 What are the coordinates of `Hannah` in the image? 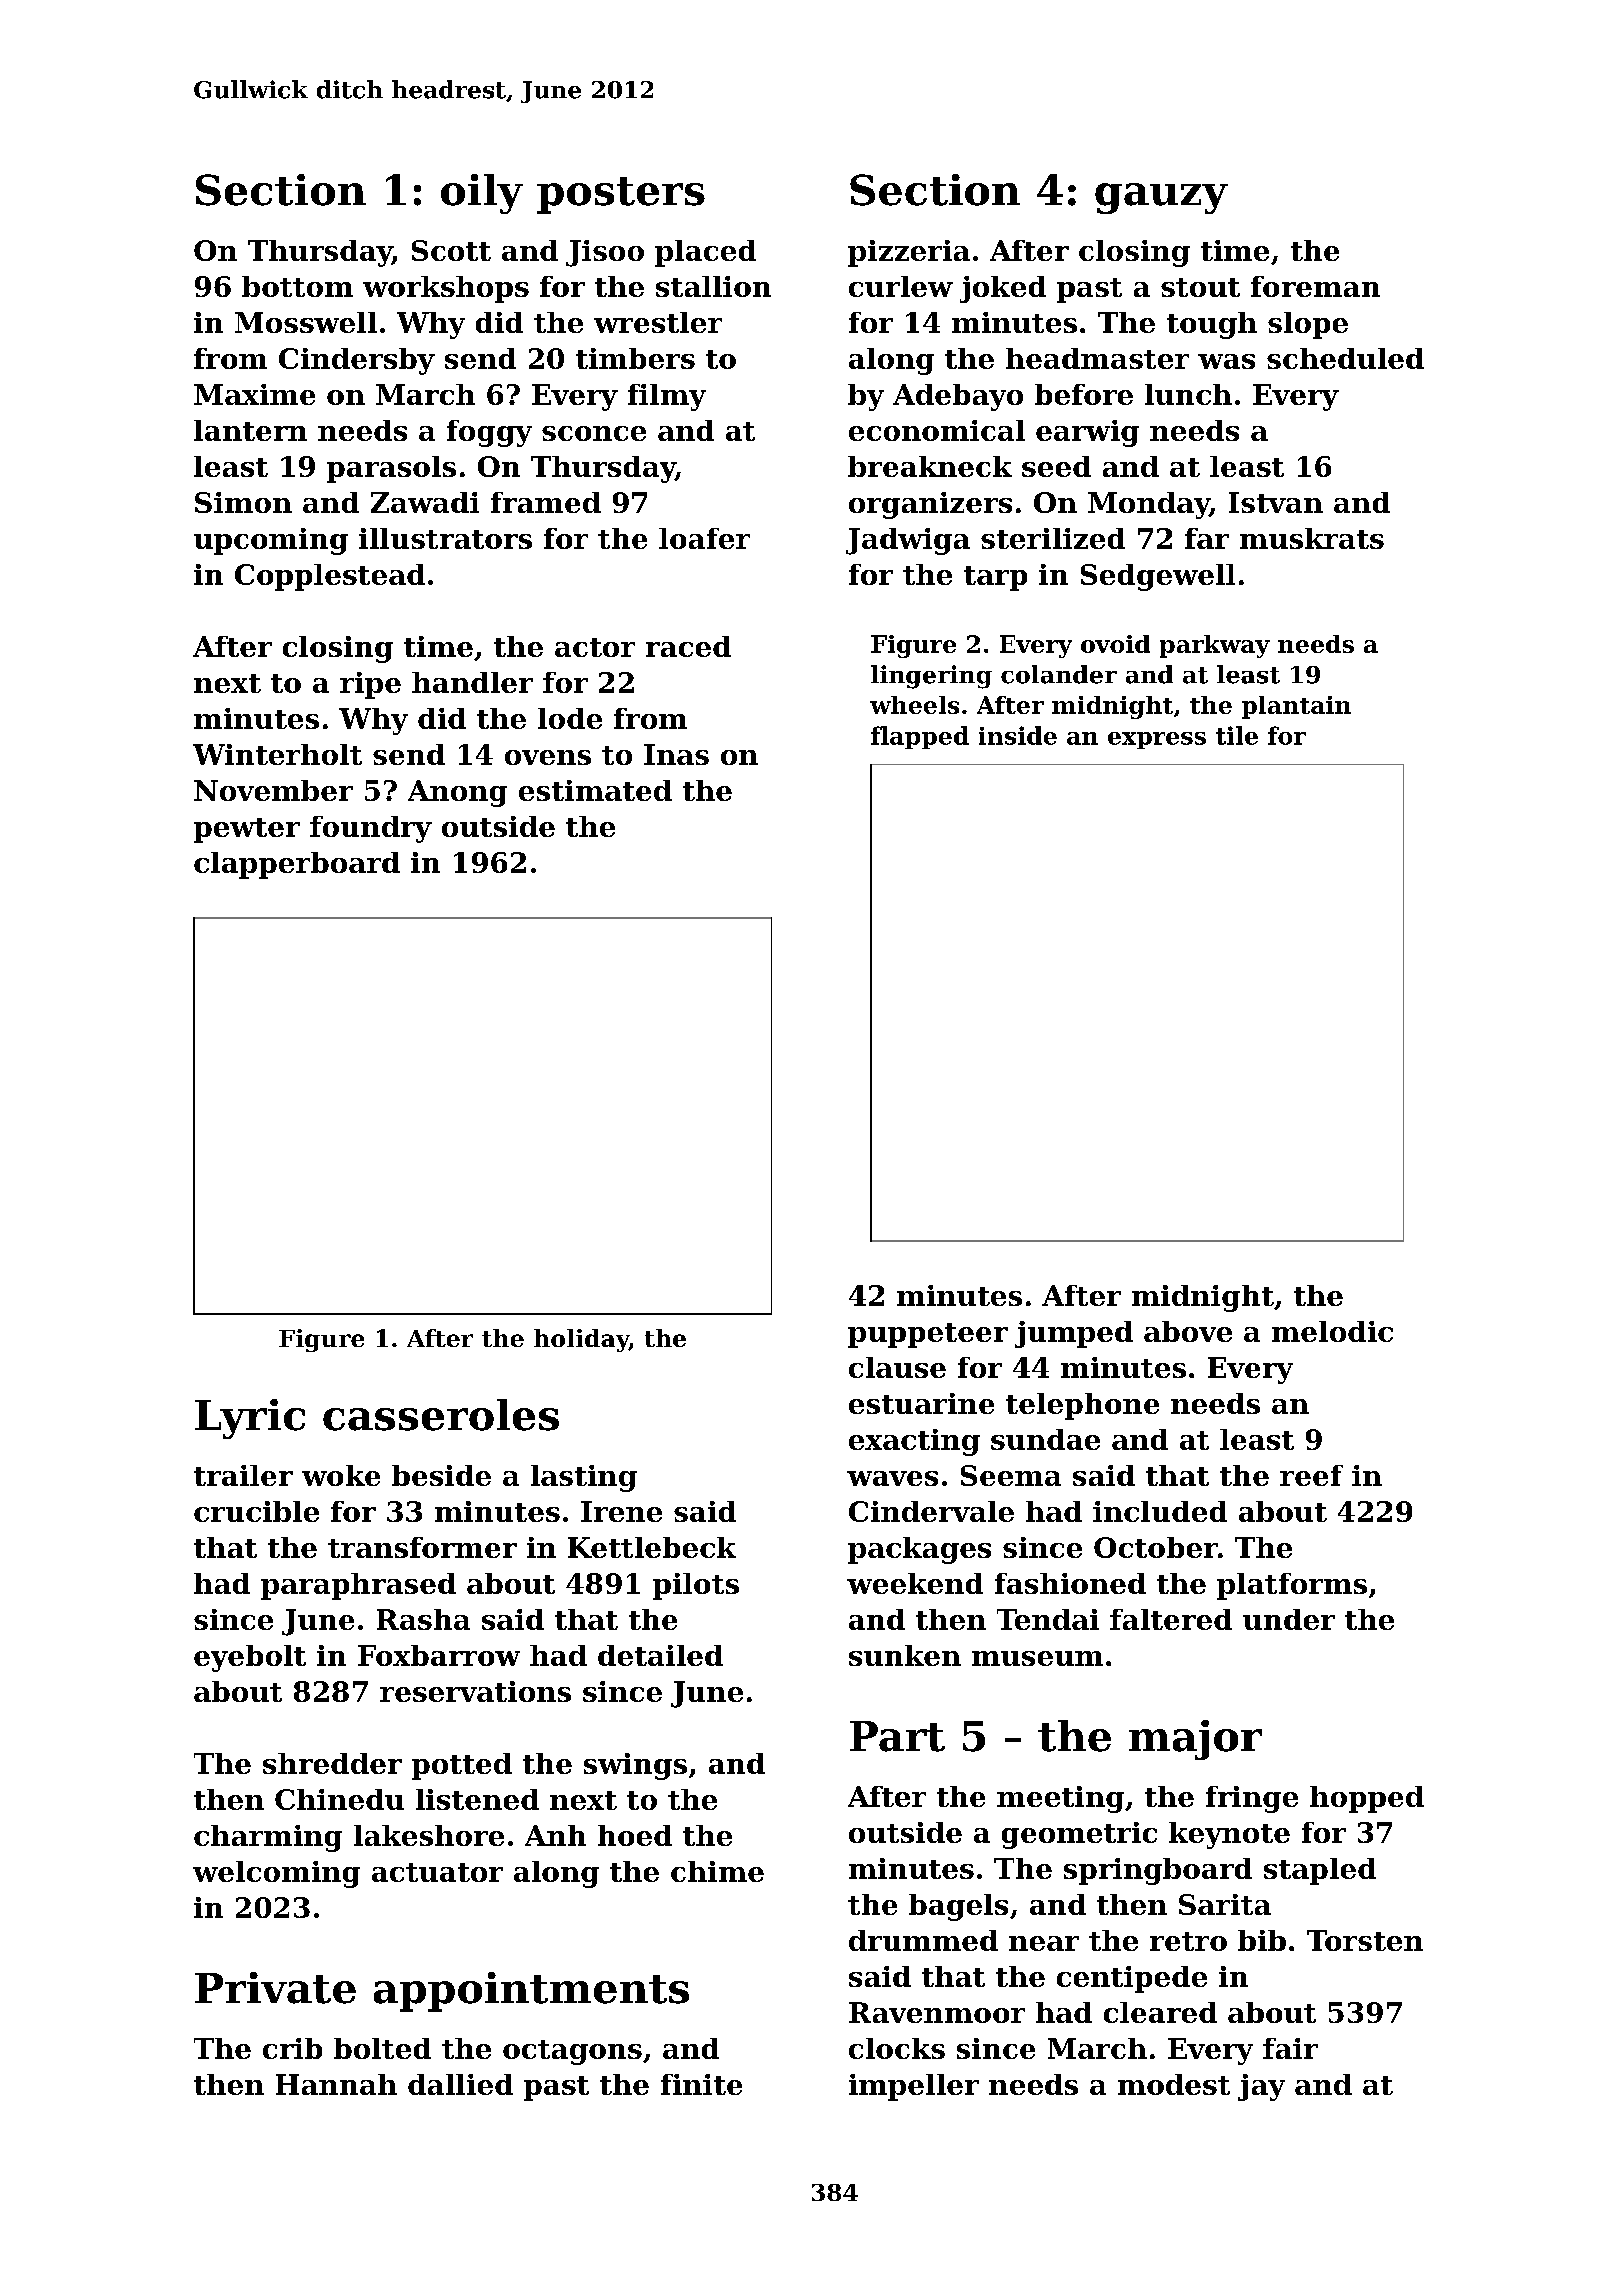 It's located at (336, 2084).
